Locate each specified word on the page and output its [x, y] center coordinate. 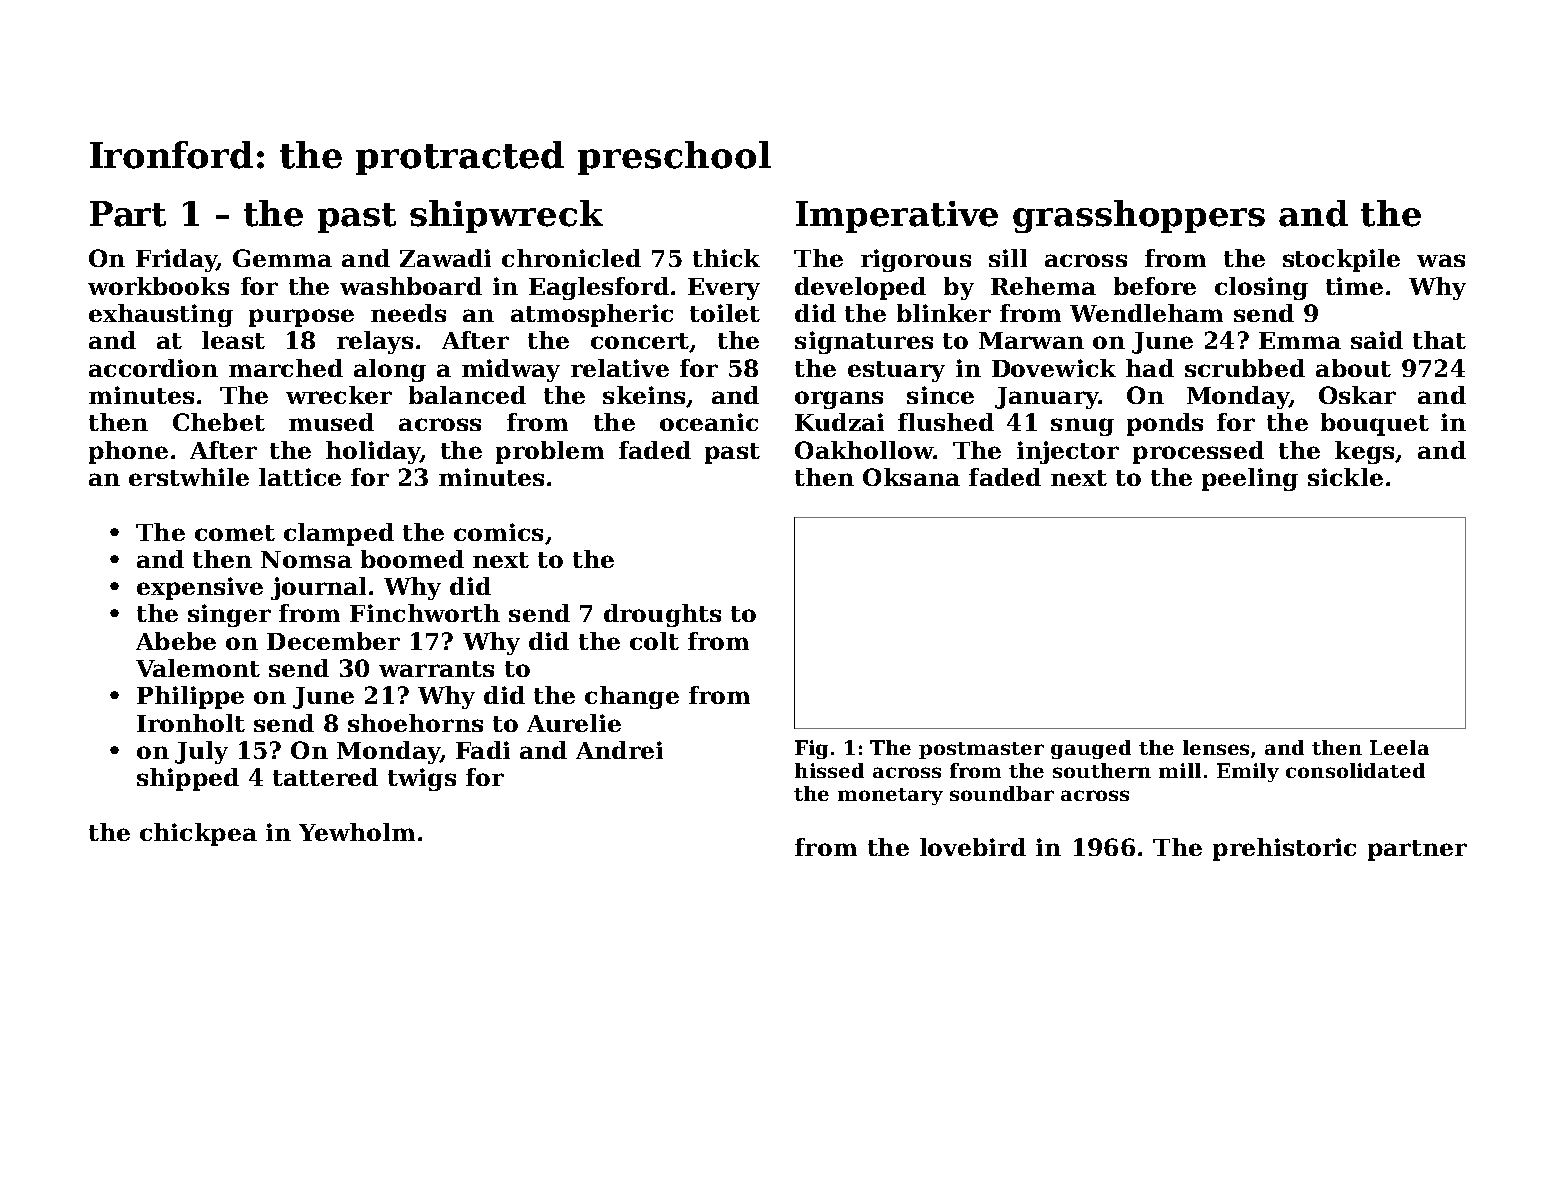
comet [235, 533]
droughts [662, 615]
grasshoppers [1139, 216]
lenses [1216, 747]
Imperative [897, 217]
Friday [176, 260]
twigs [422, 779]
